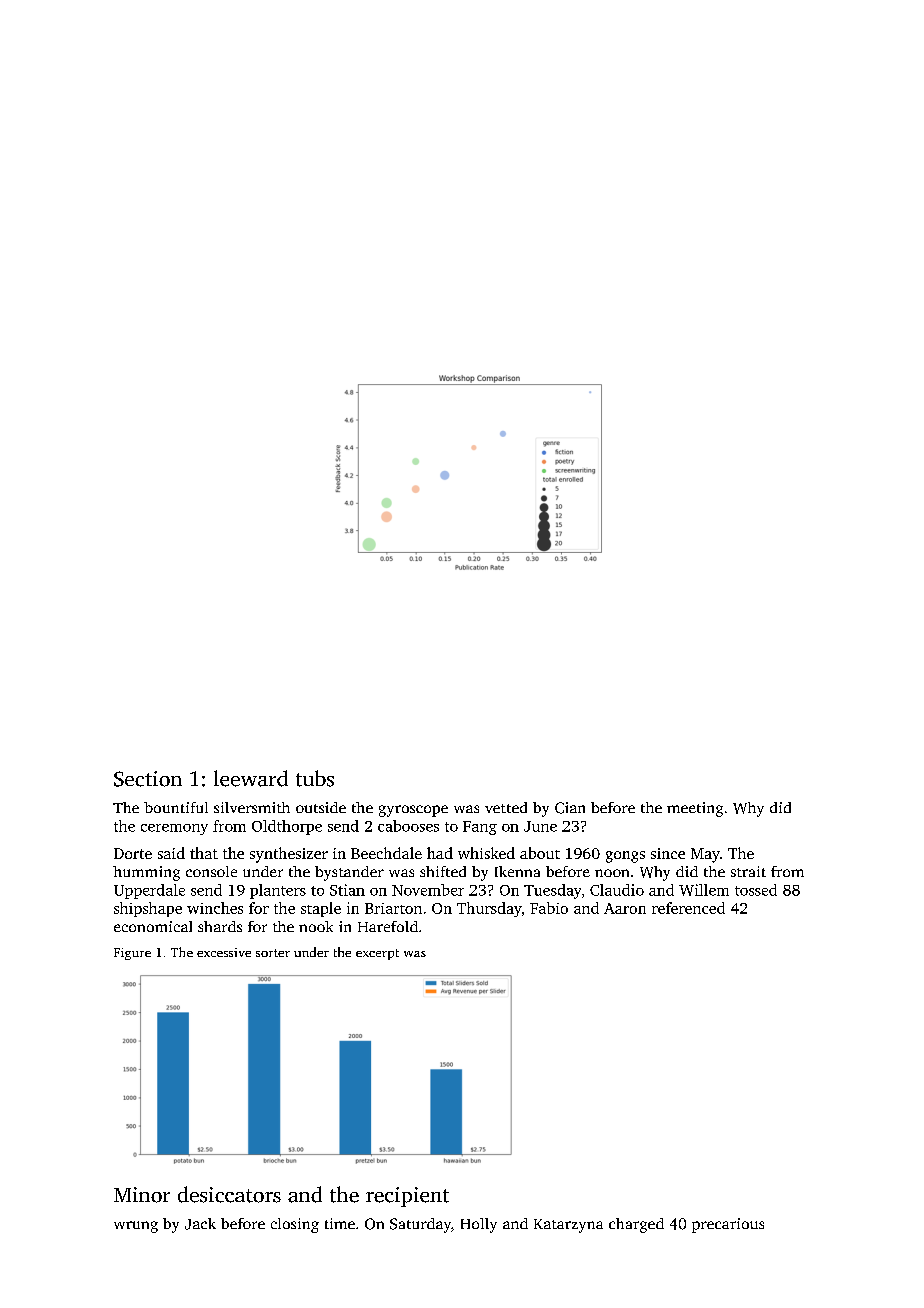  Describe the element at coordinates (728, 1225) in the page. I see `precarious` at that location.
